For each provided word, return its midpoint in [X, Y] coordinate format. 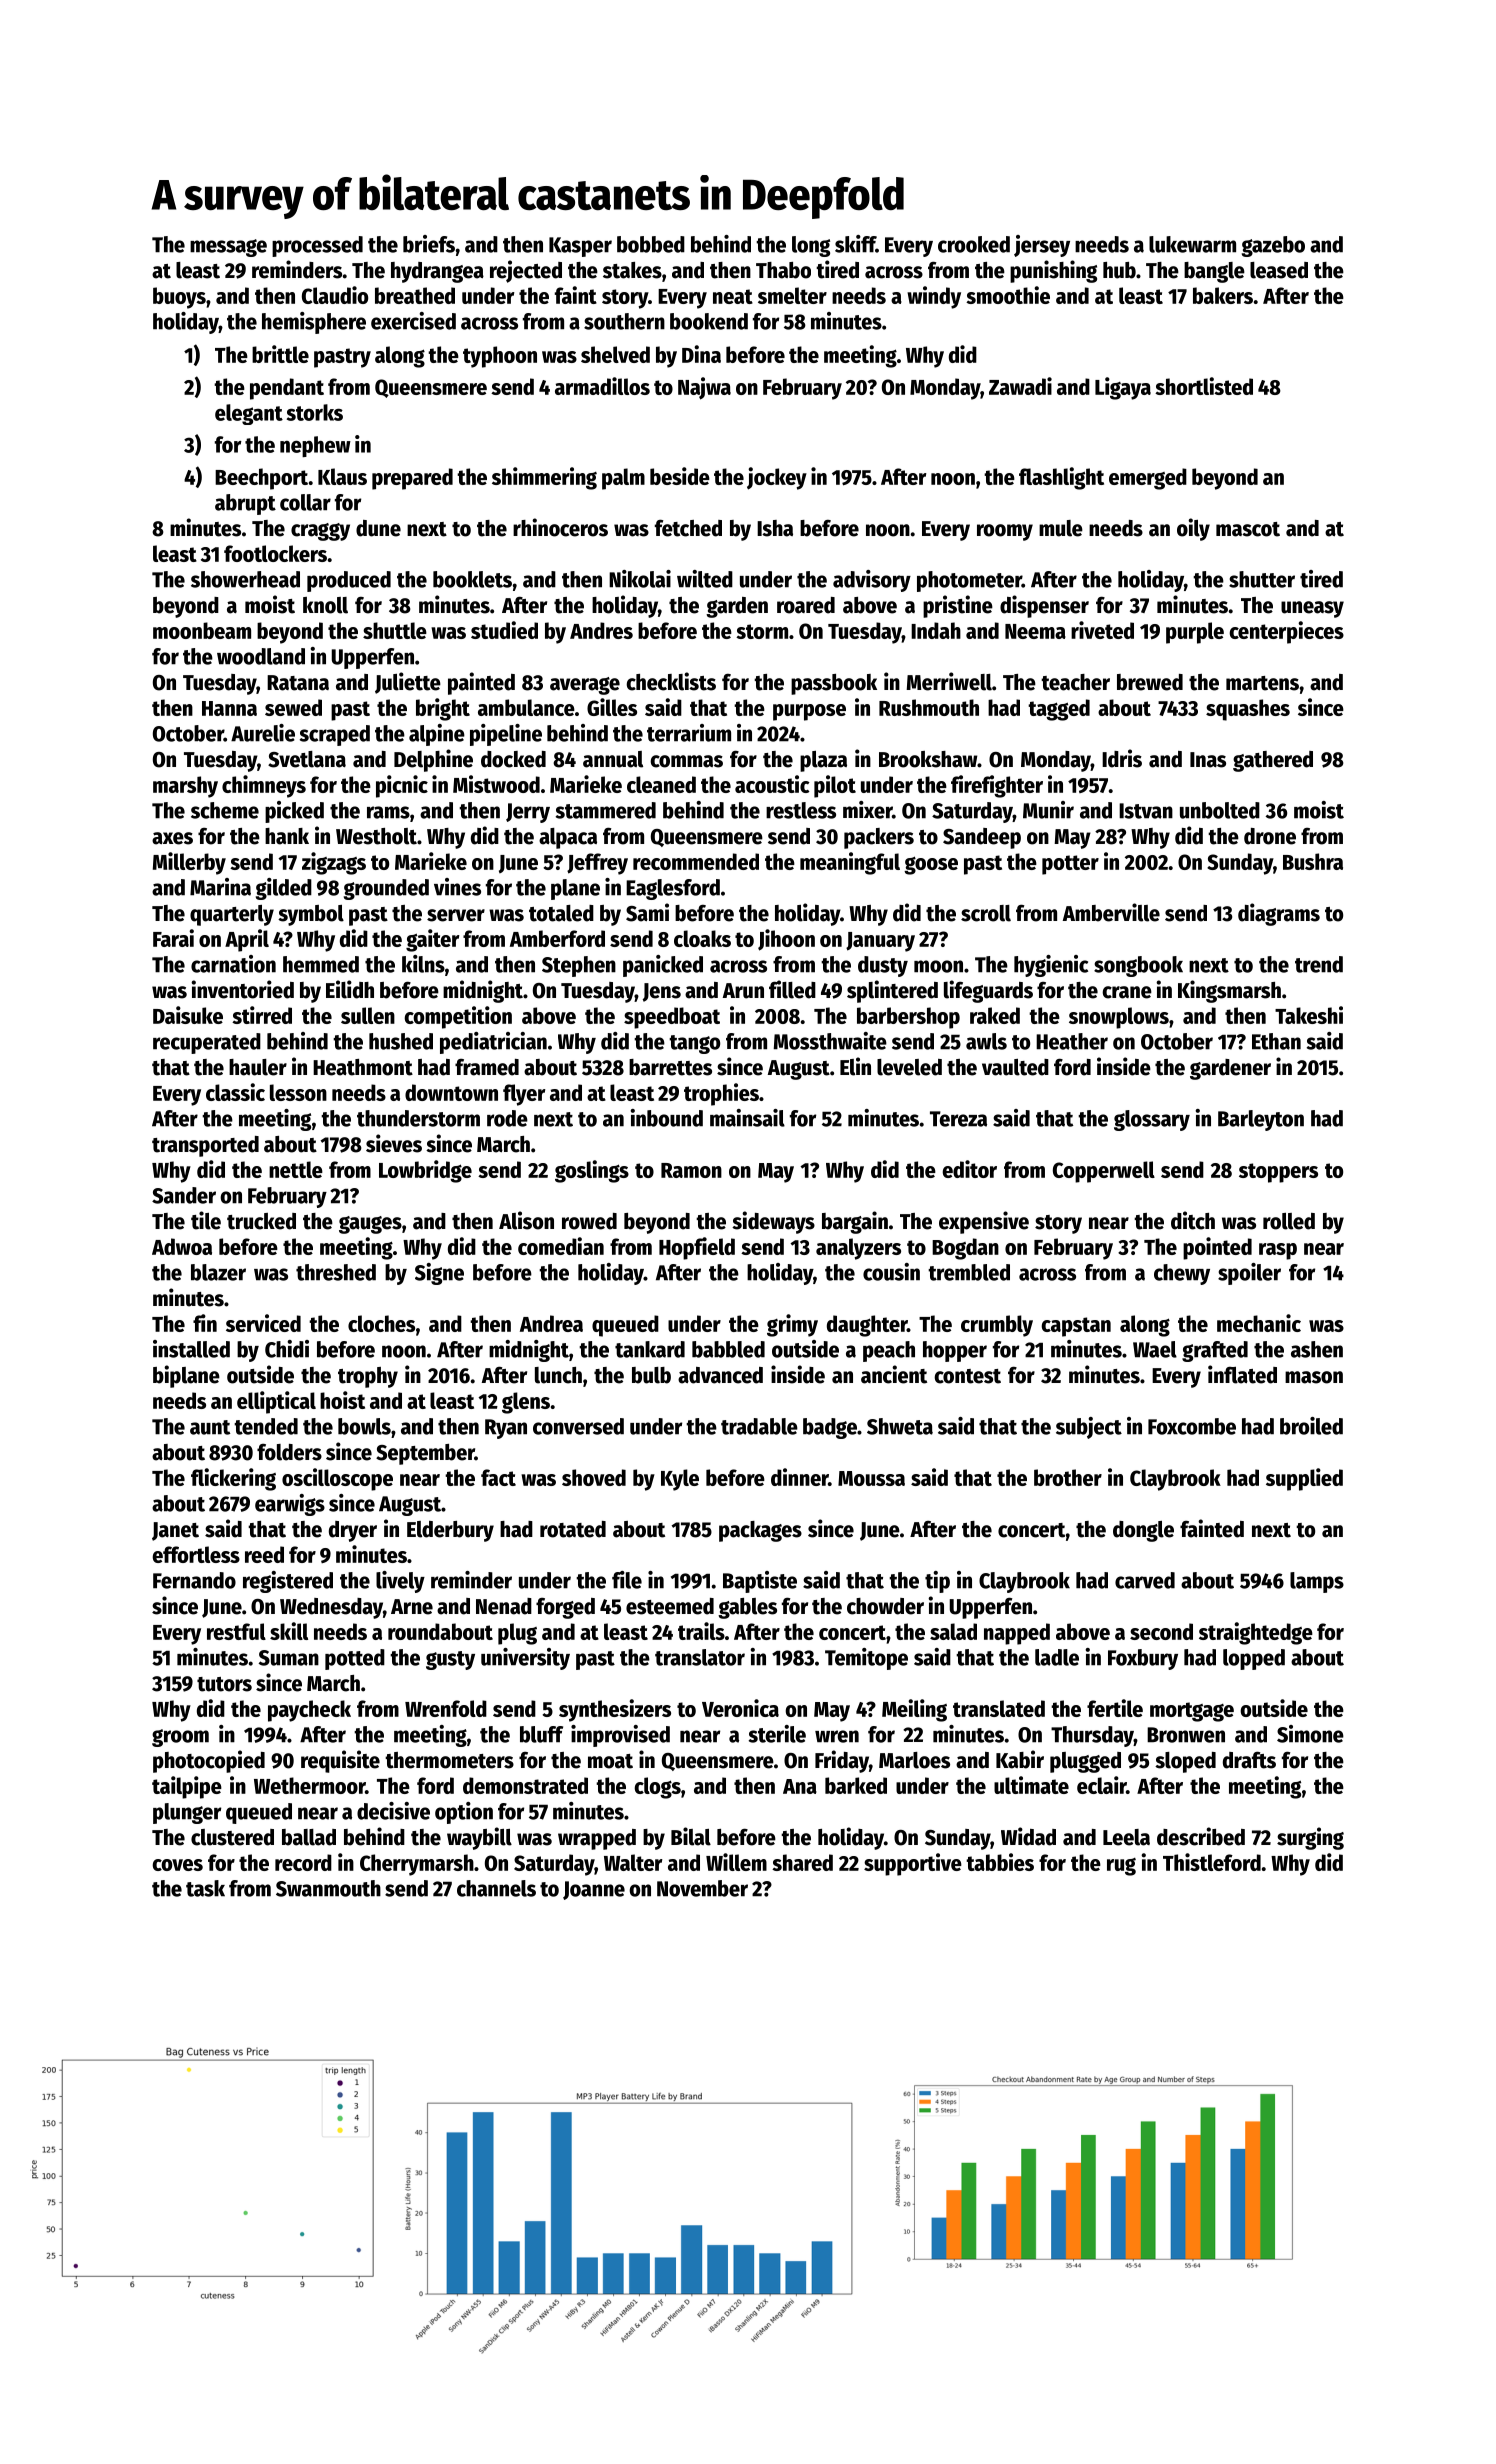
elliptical [276, 1402]
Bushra [1313, 861]
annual [613, 759]
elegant [249, 414]
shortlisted [1204, 386]
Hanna [229, 708]
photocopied [209, 1761]
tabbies [1000, 1862]
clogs [657, 1788]
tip [937, 1582]
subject [1089, 1428]
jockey [777, 478]
